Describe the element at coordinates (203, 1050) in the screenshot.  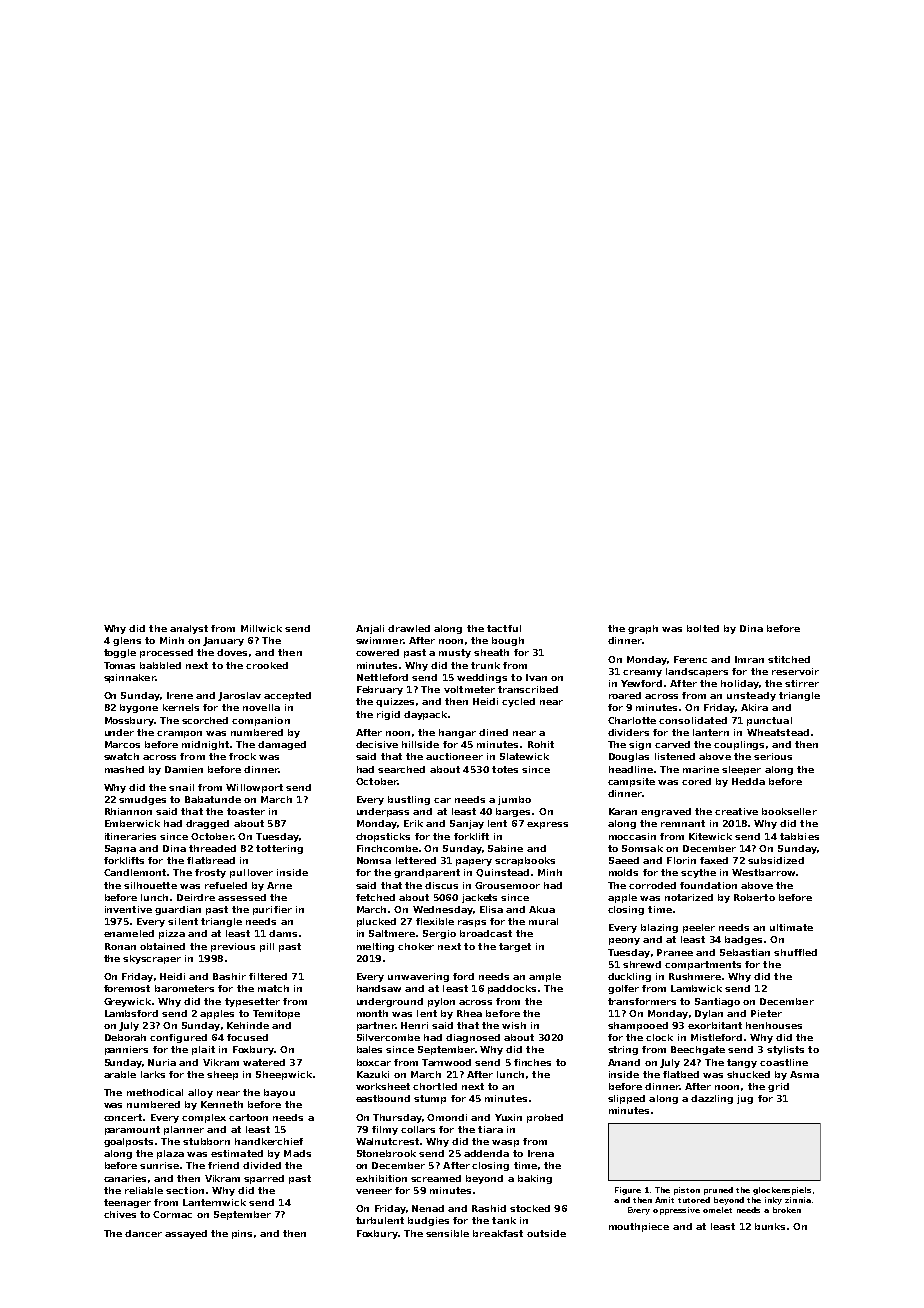
I see `plait` at that location.
